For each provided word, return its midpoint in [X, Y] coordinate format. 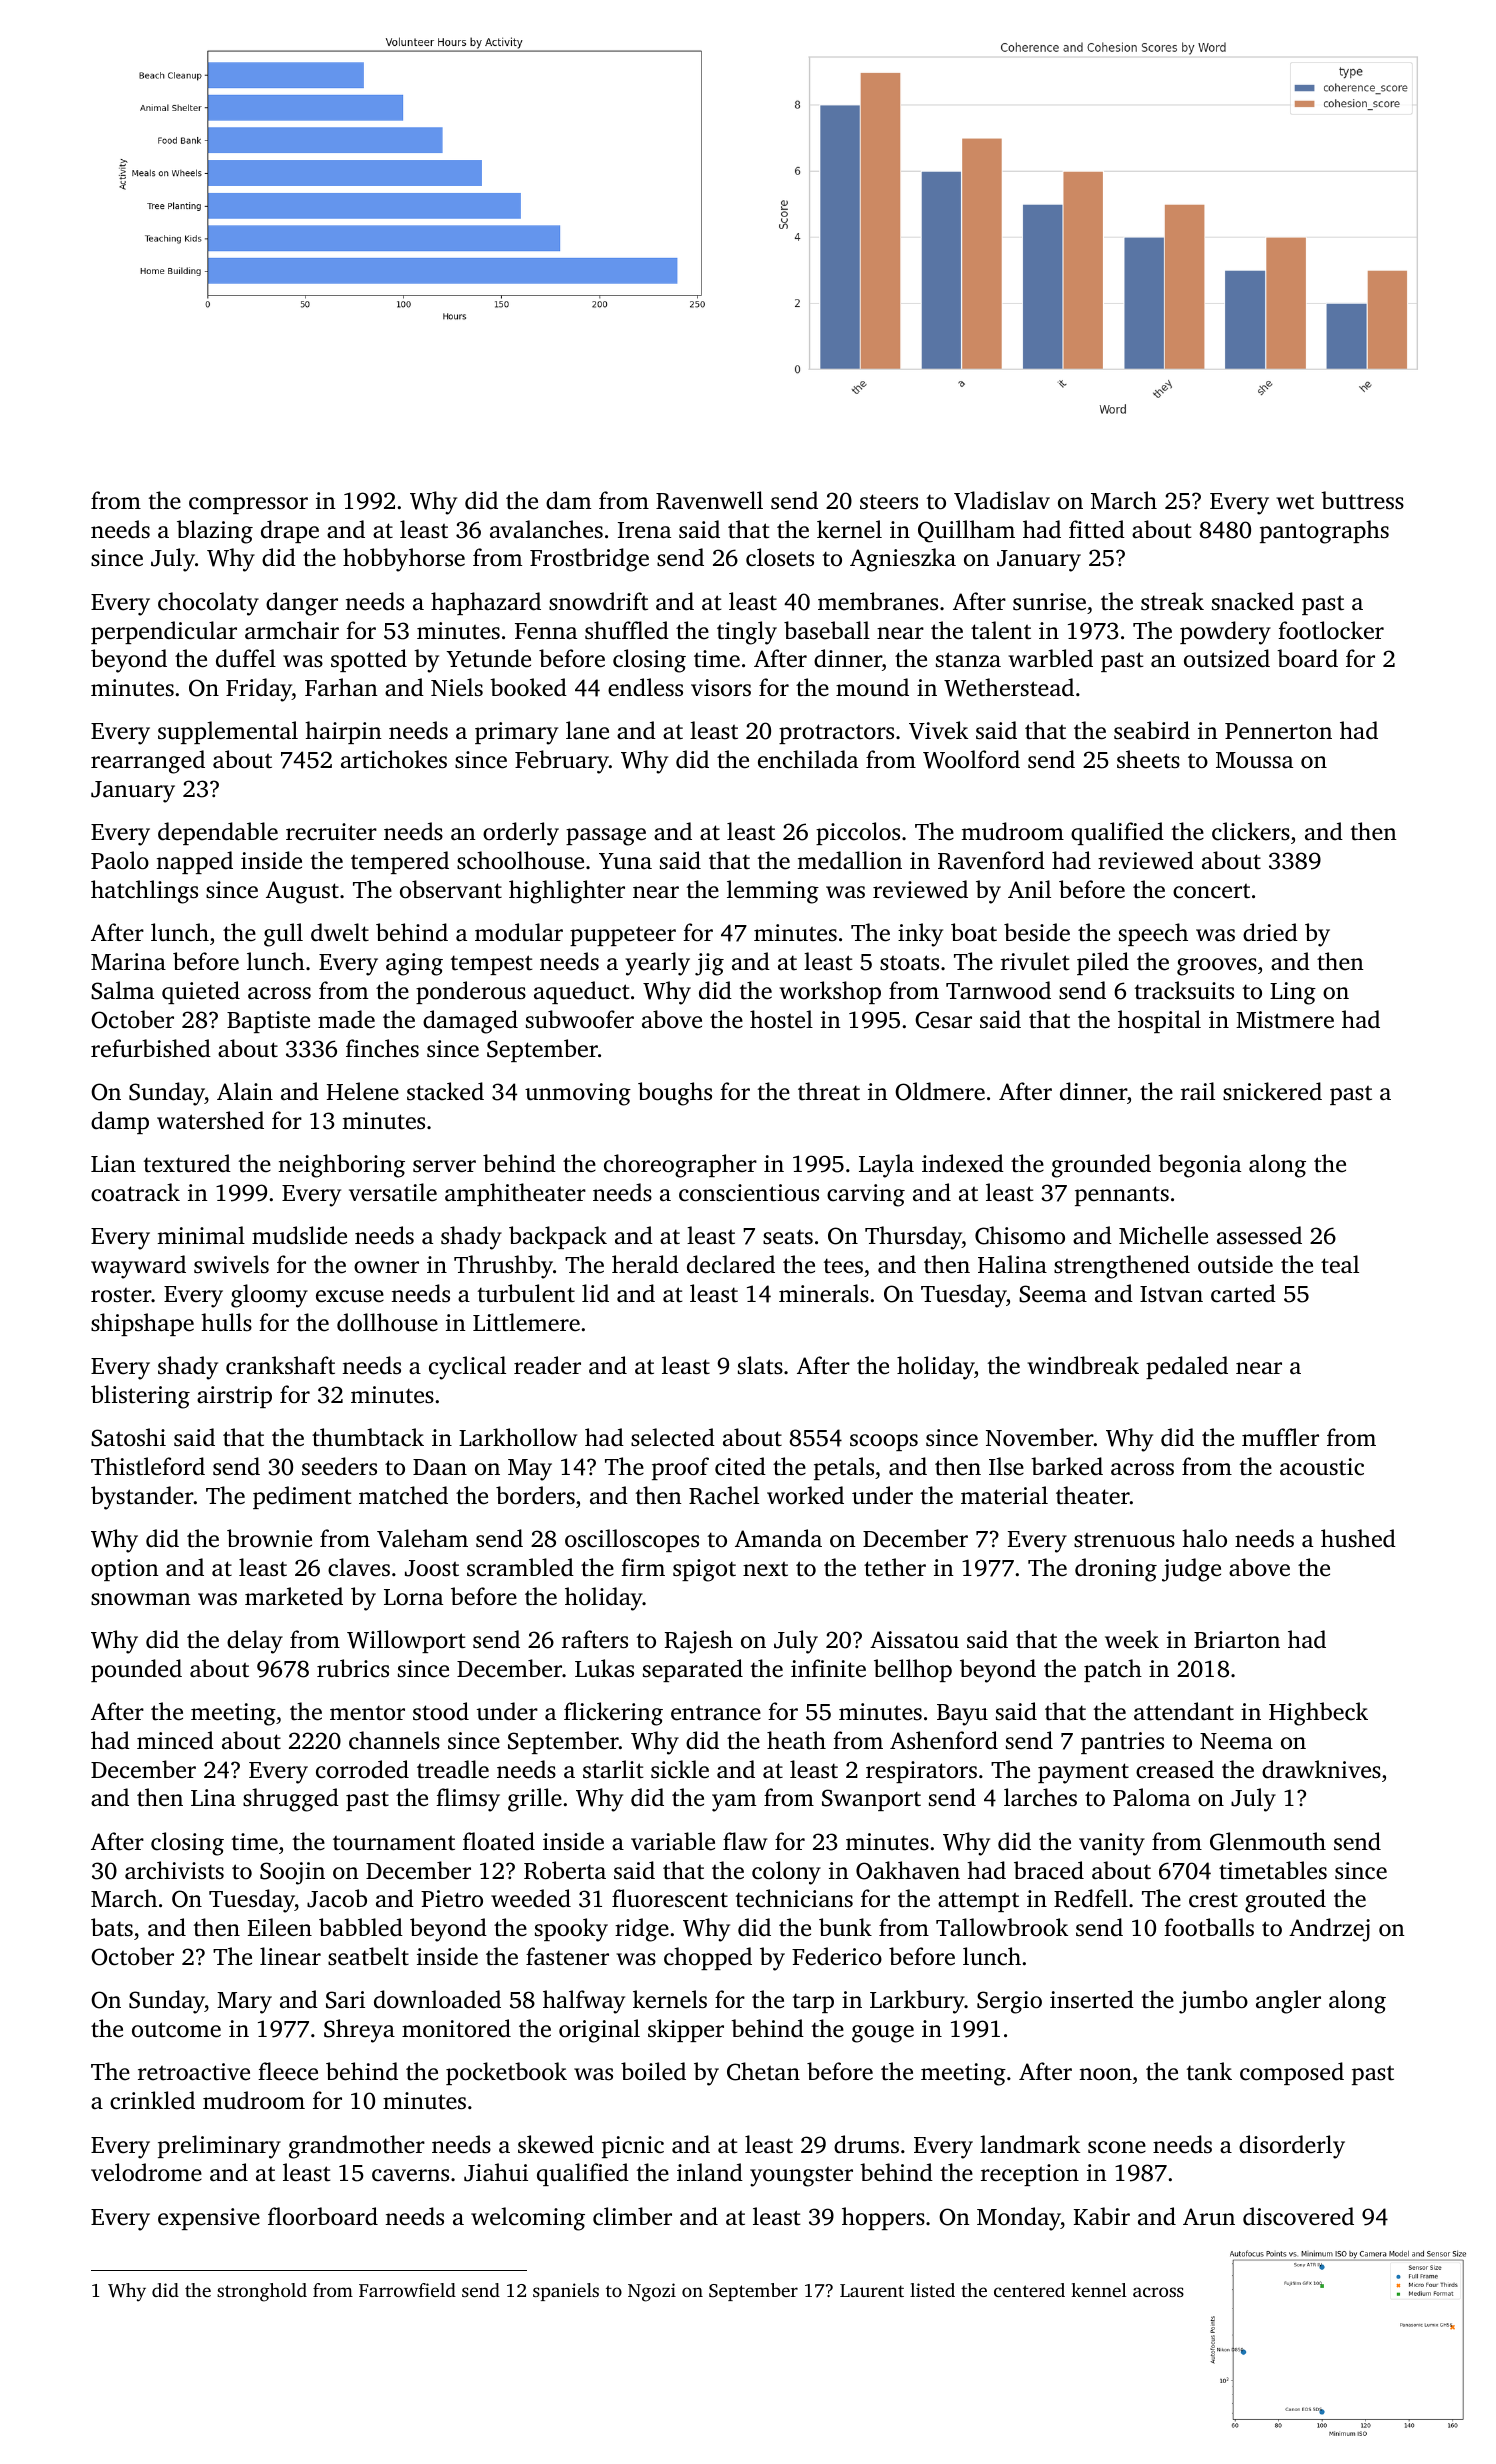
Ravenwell [709, 500]
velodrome [146, 2172]
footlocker [1331, 630]
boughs [675, 1094]
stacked [445, 1091]
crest [1213, 1900]
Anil [1029, 889]
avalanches [546, 529]
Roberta [565, 1870]
